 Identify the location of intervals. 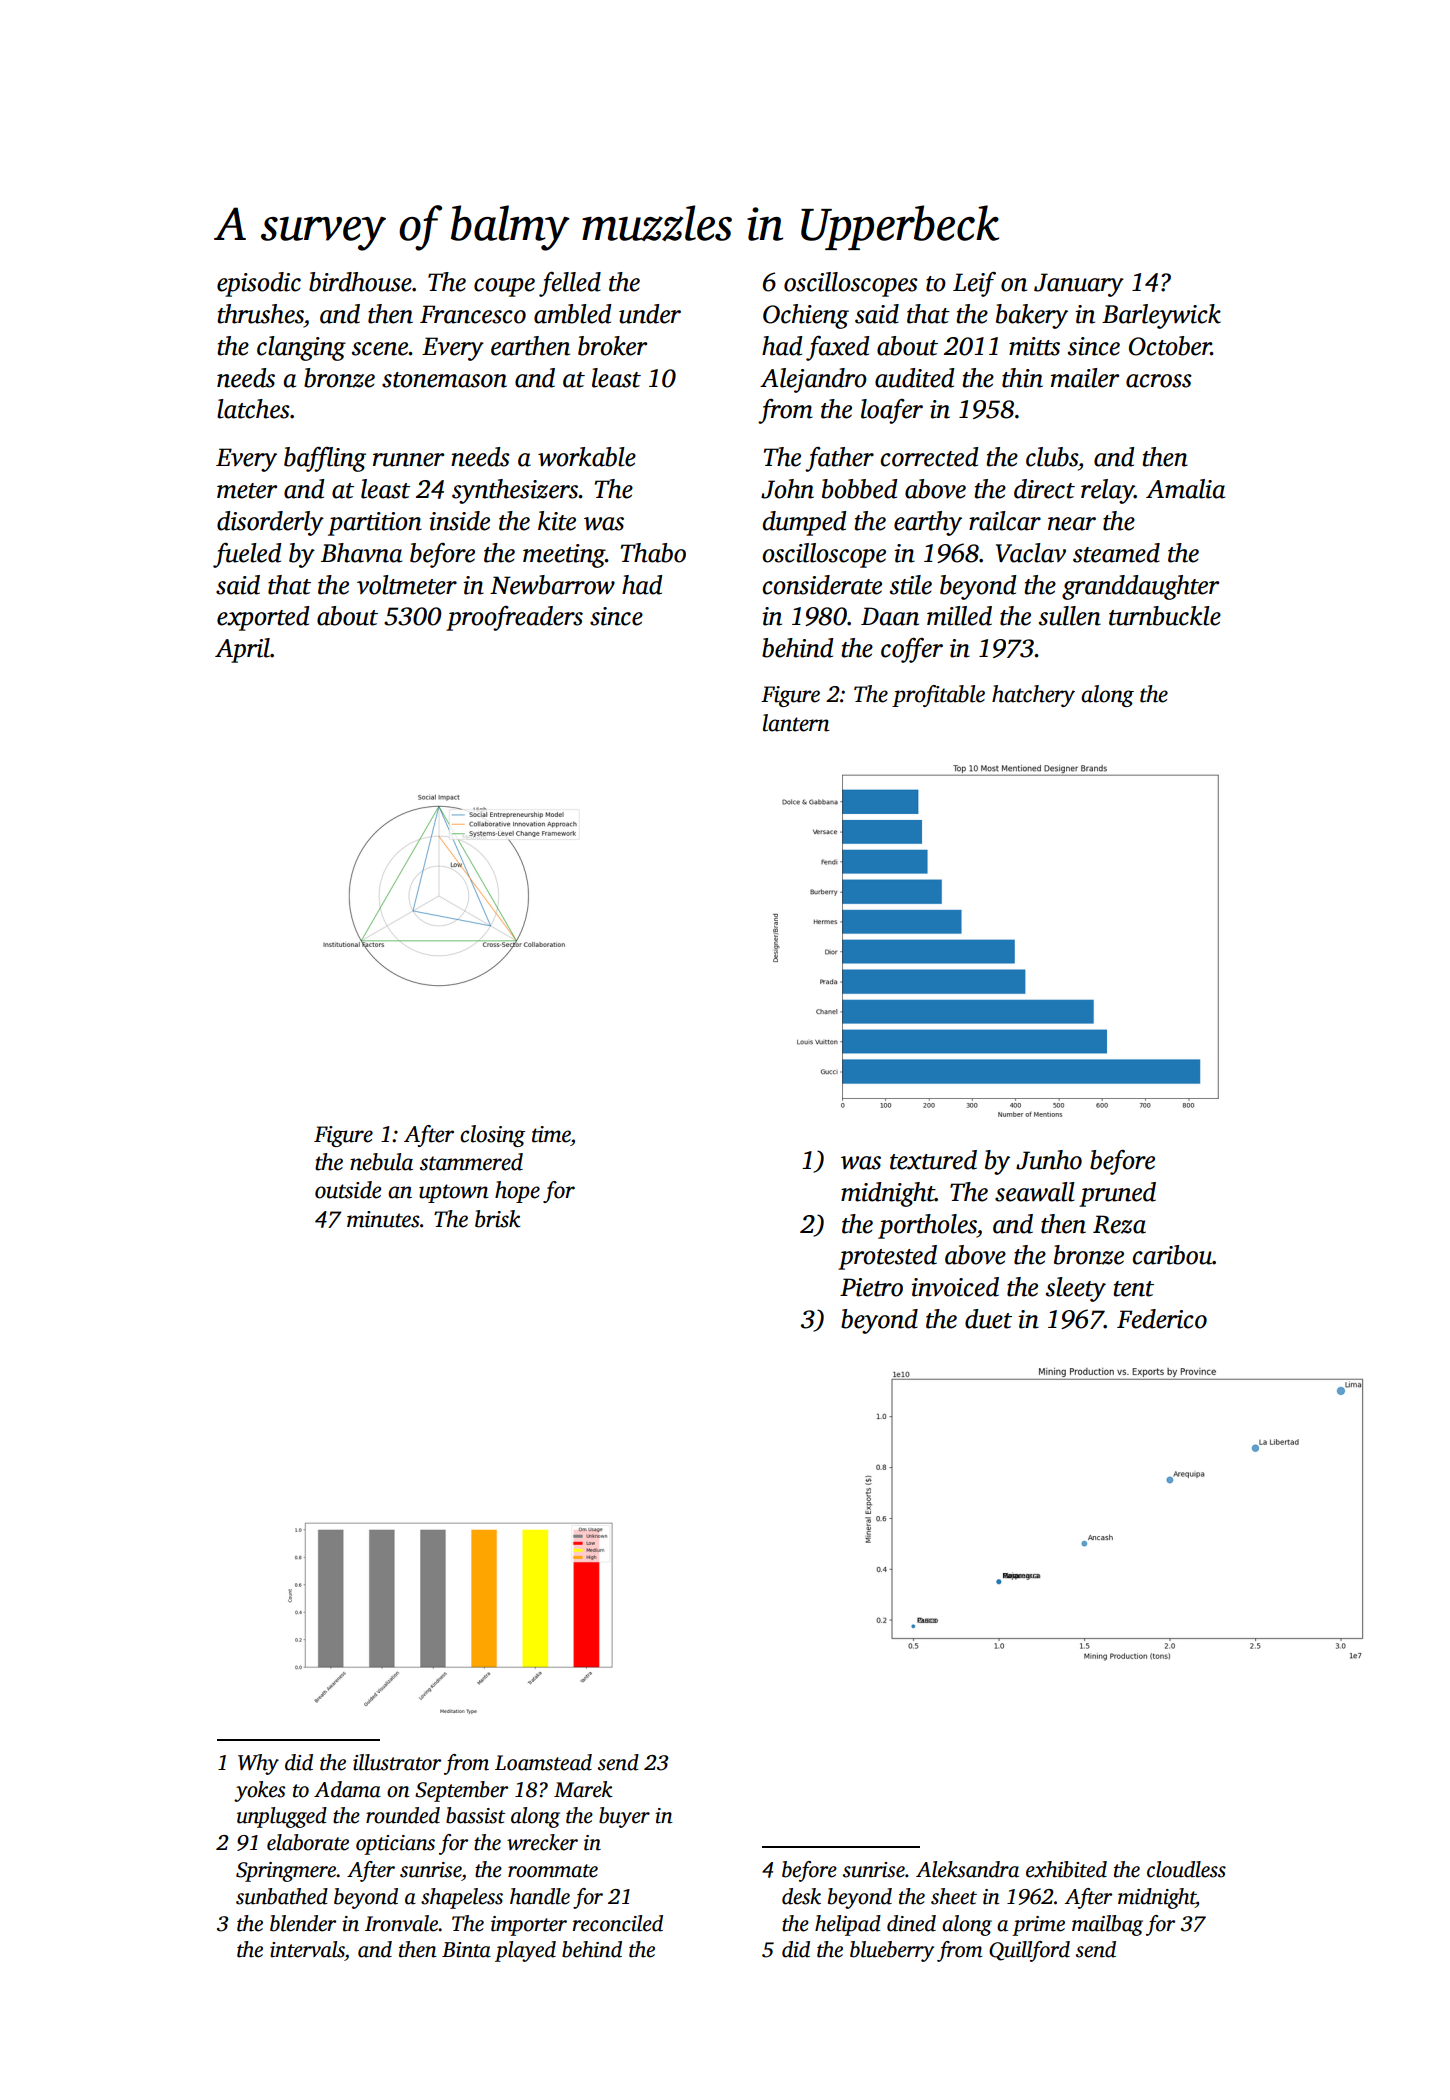
(307, 1949).
